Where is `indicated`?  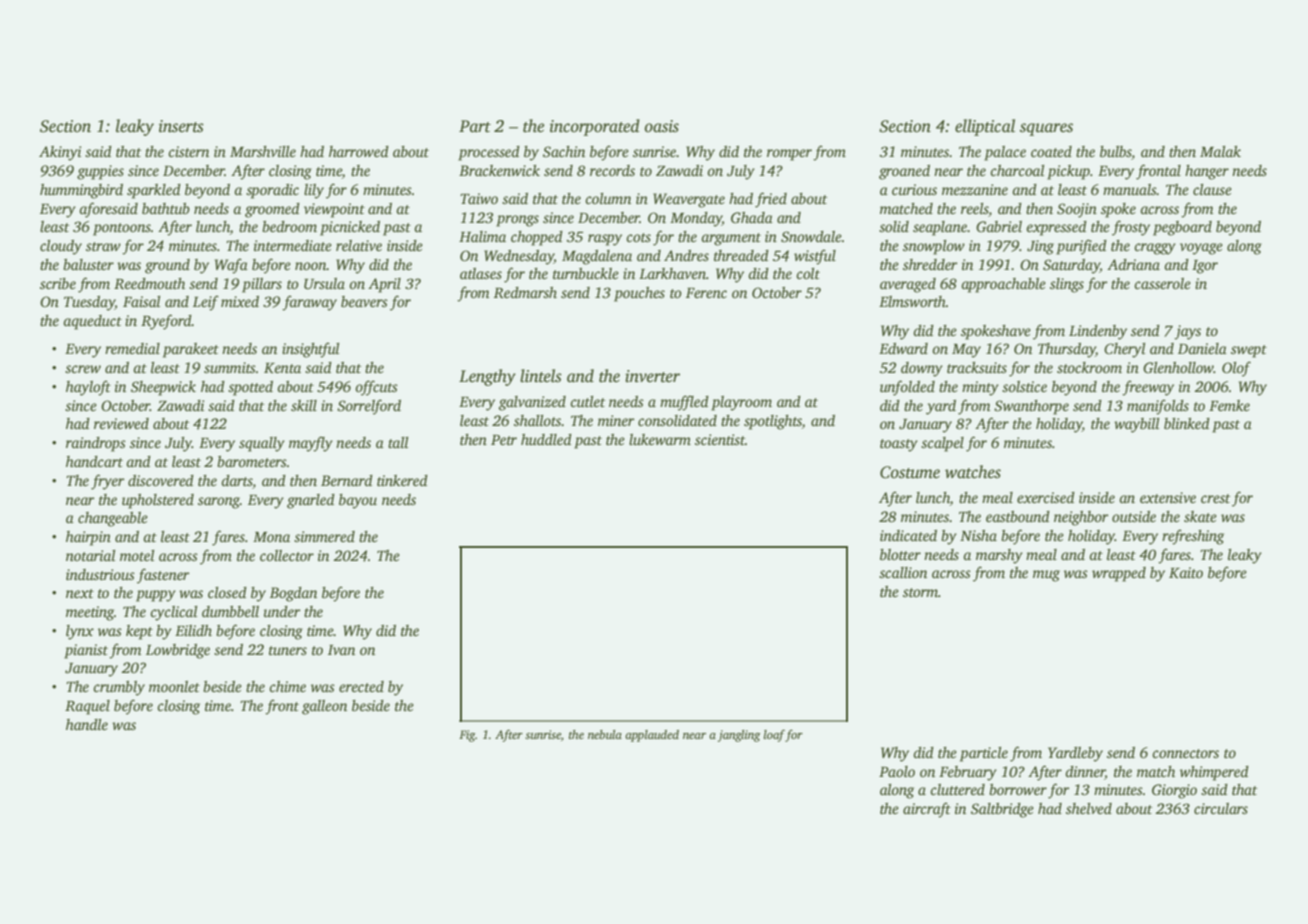 indicated is located at coordinates (908, 535).
